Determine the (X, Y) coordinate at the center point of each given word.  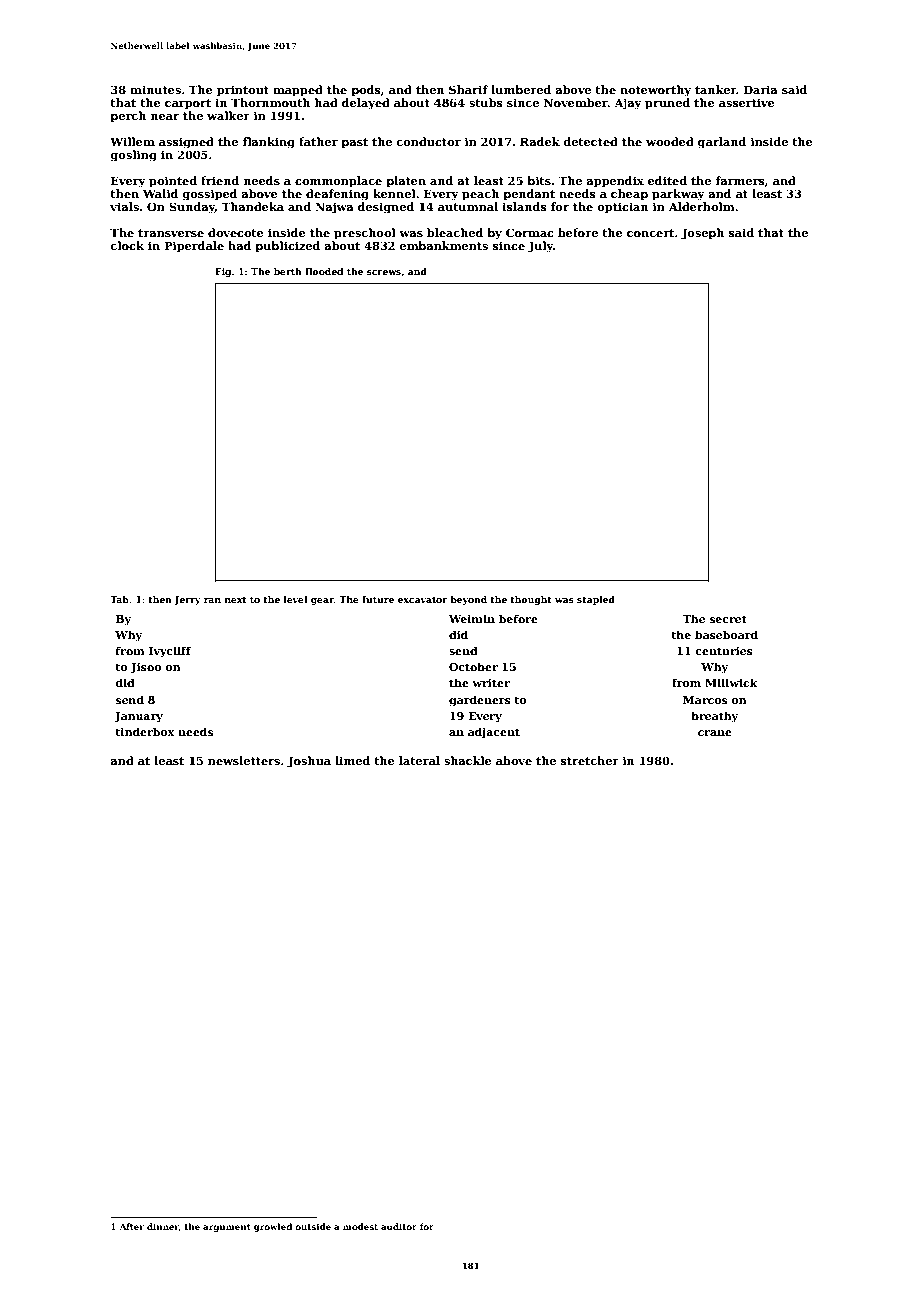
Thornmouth (270, 102)
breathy (714, 717)
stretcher (590, 760)
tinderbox (144, 731)
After (131, 1226)
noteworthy (655, 91)
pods (366, 91)
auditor (399, 1226)
